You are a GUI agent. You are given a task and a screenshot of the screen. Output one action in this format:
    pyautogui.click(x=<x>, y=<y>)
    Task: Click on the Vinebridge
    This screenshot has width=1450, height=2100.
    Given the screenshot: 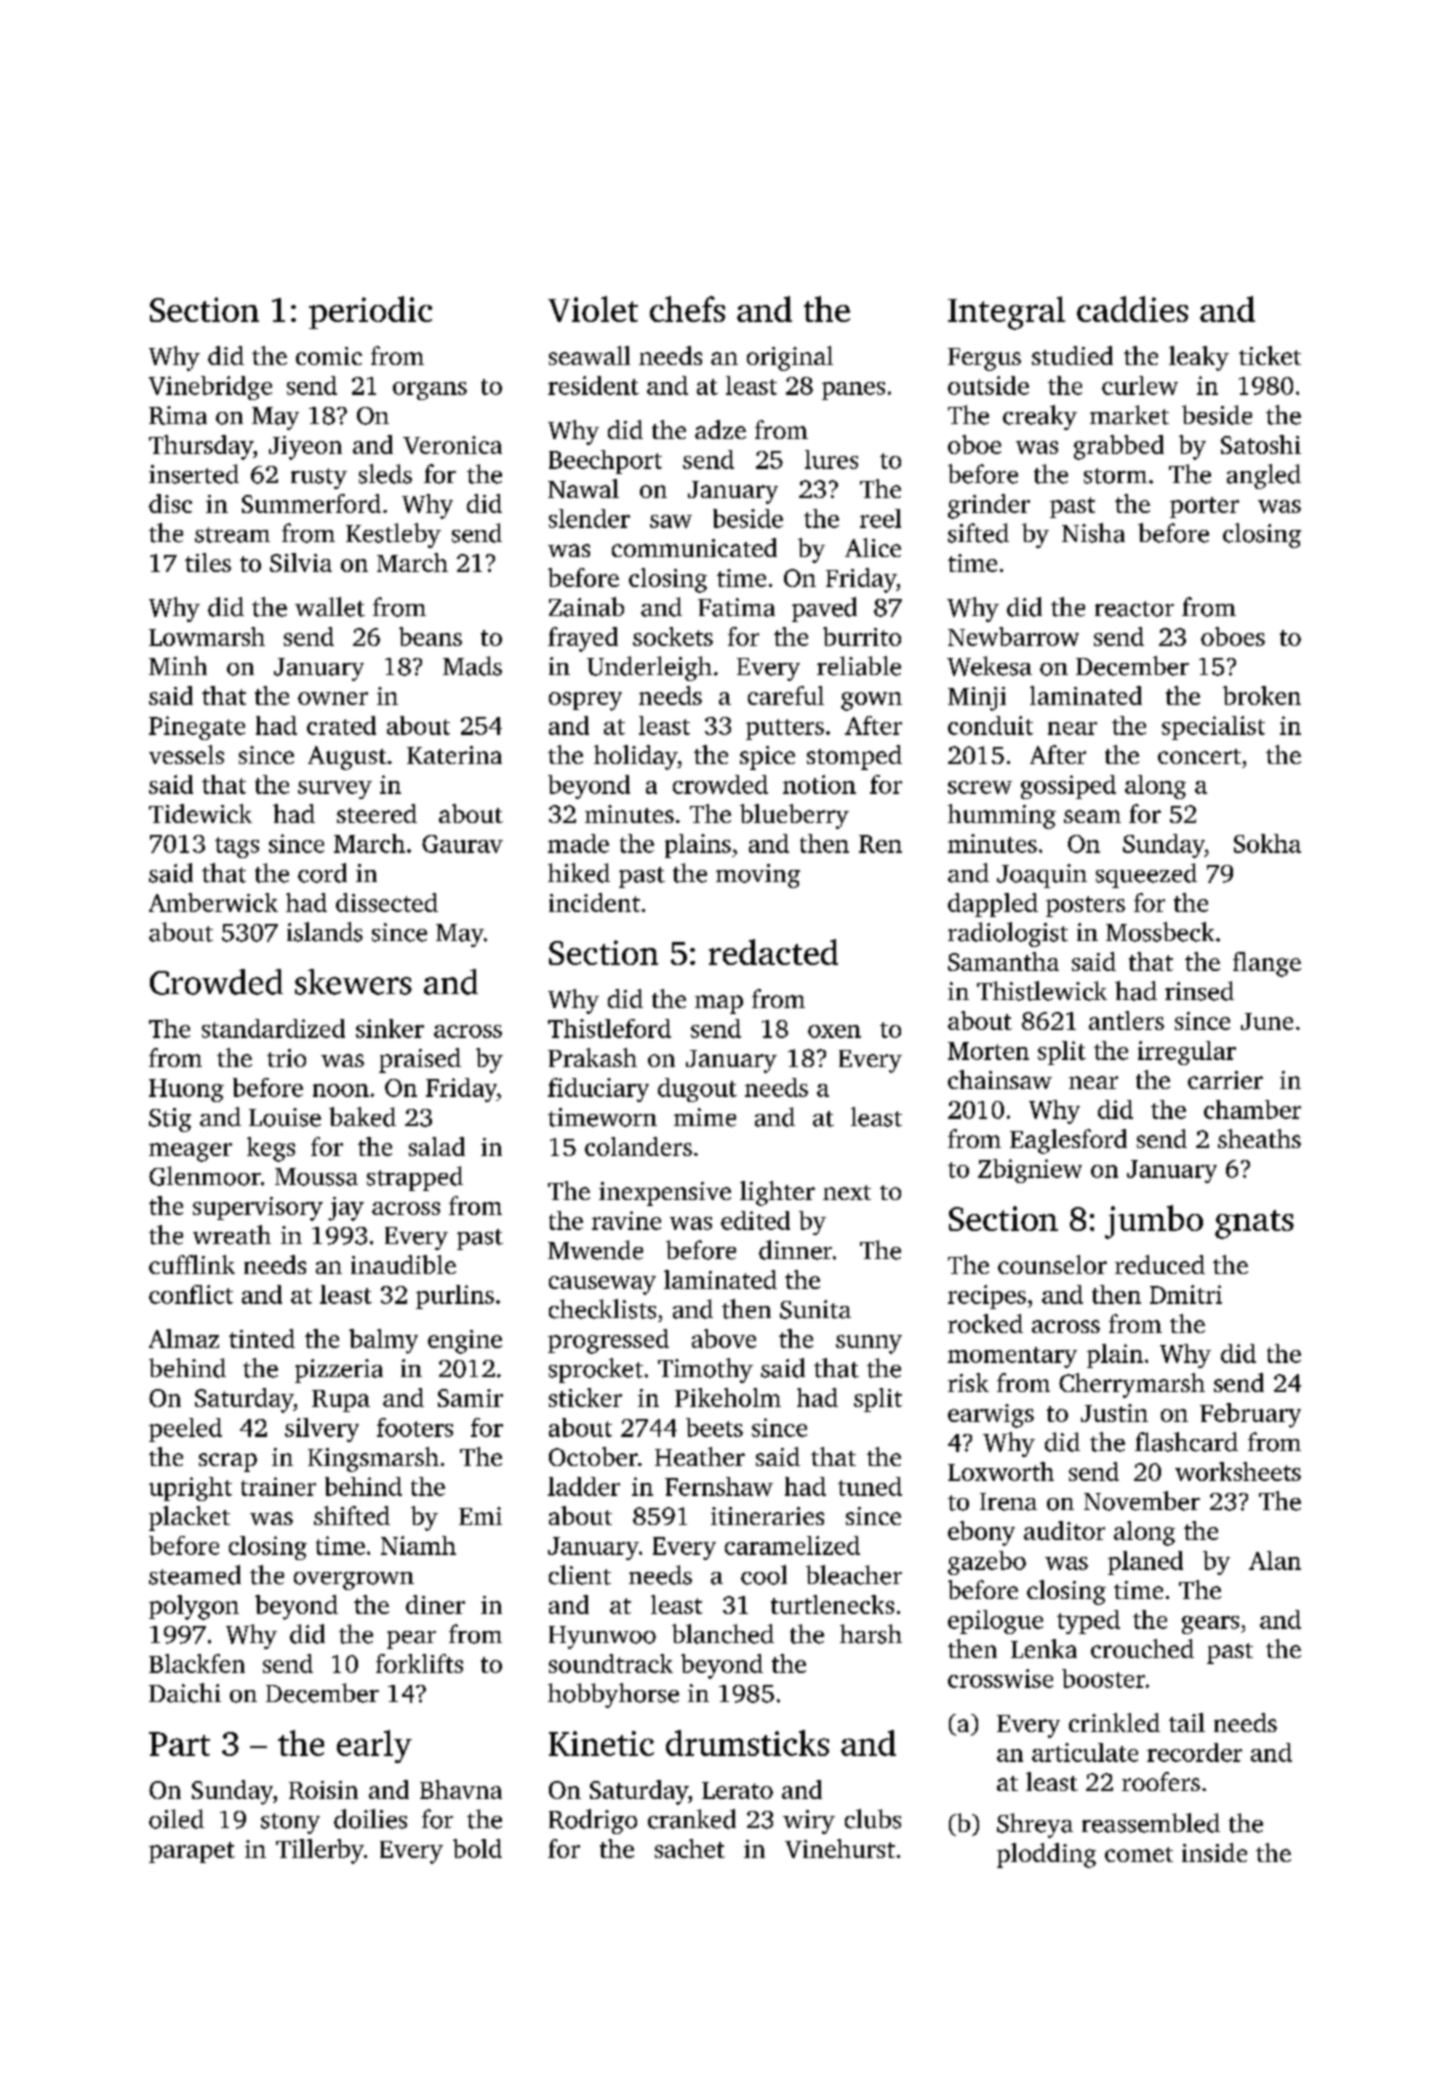 What is the action you would take?
    pyautogui.click(x=210, y=388)
